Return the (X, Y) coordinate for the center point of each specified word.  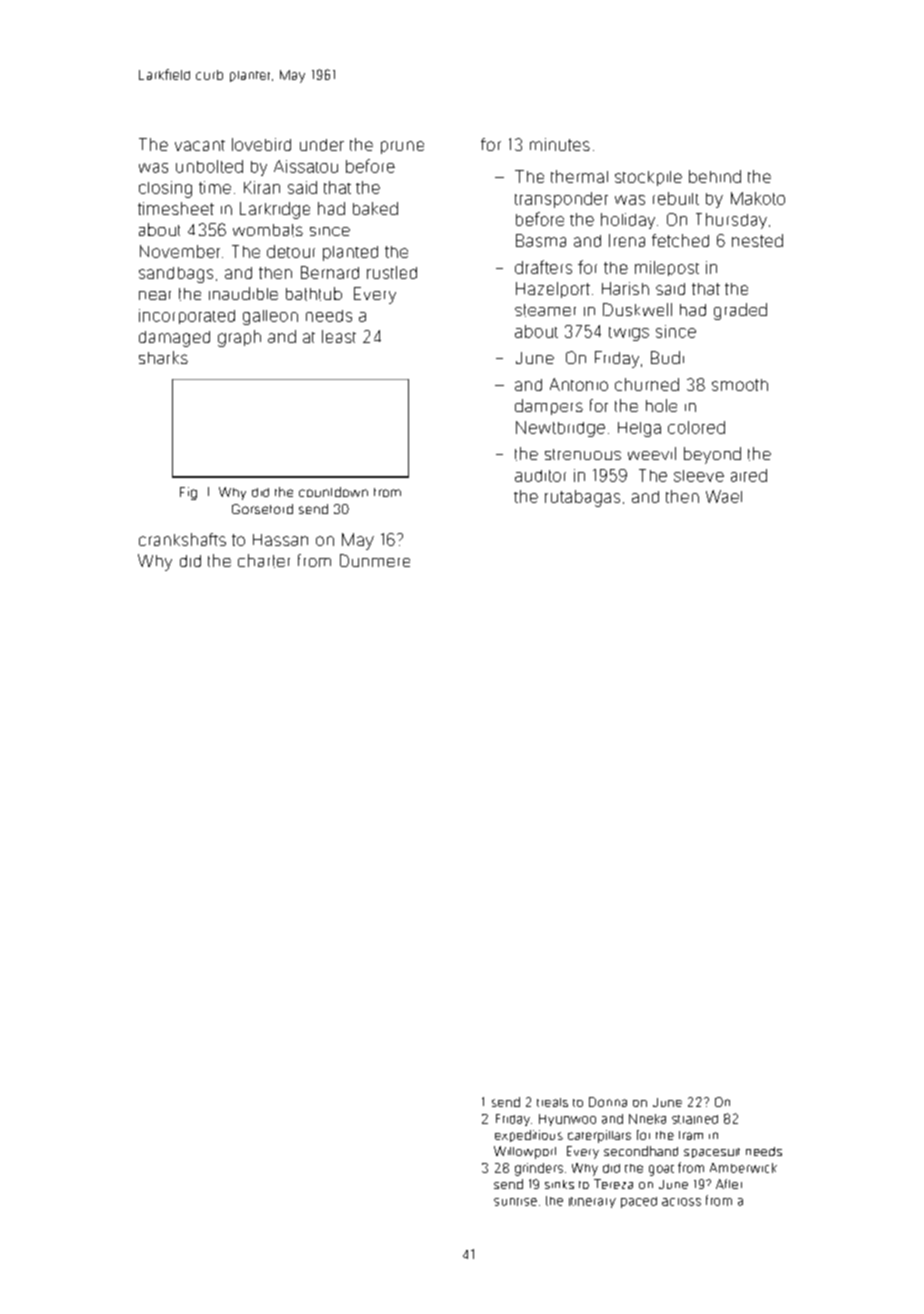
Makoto (758, 198)
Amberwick (743, 1168)
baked (375, 208)
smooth (740, 385)
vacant (200, 145)
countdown (333, 492)
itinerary (592, 1202)
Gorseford (262, 509)
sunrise (515, 1202)
